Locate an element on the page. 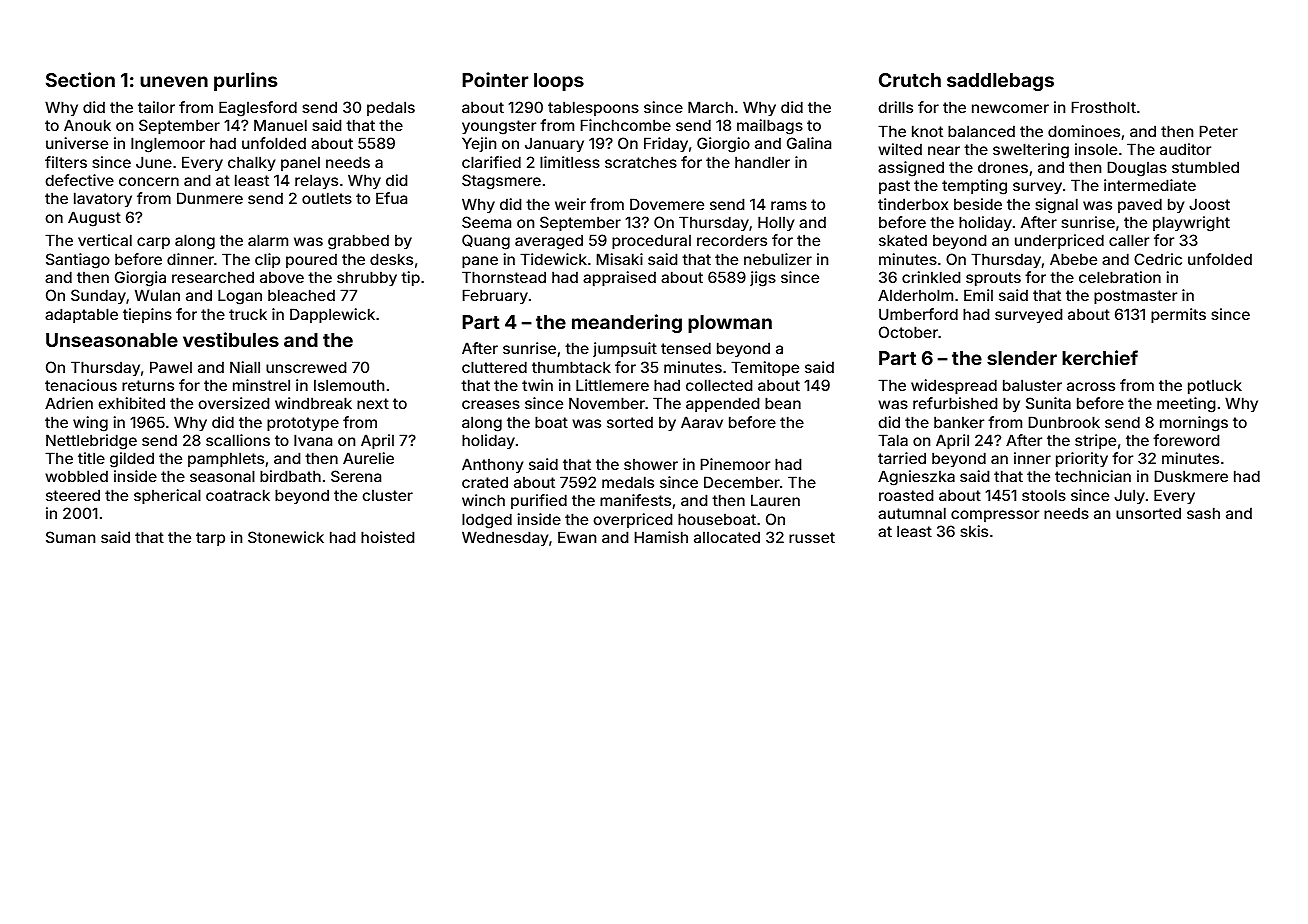 This image has width=1308, height=924. Dapplewick is located at coordinates (332, 315).
